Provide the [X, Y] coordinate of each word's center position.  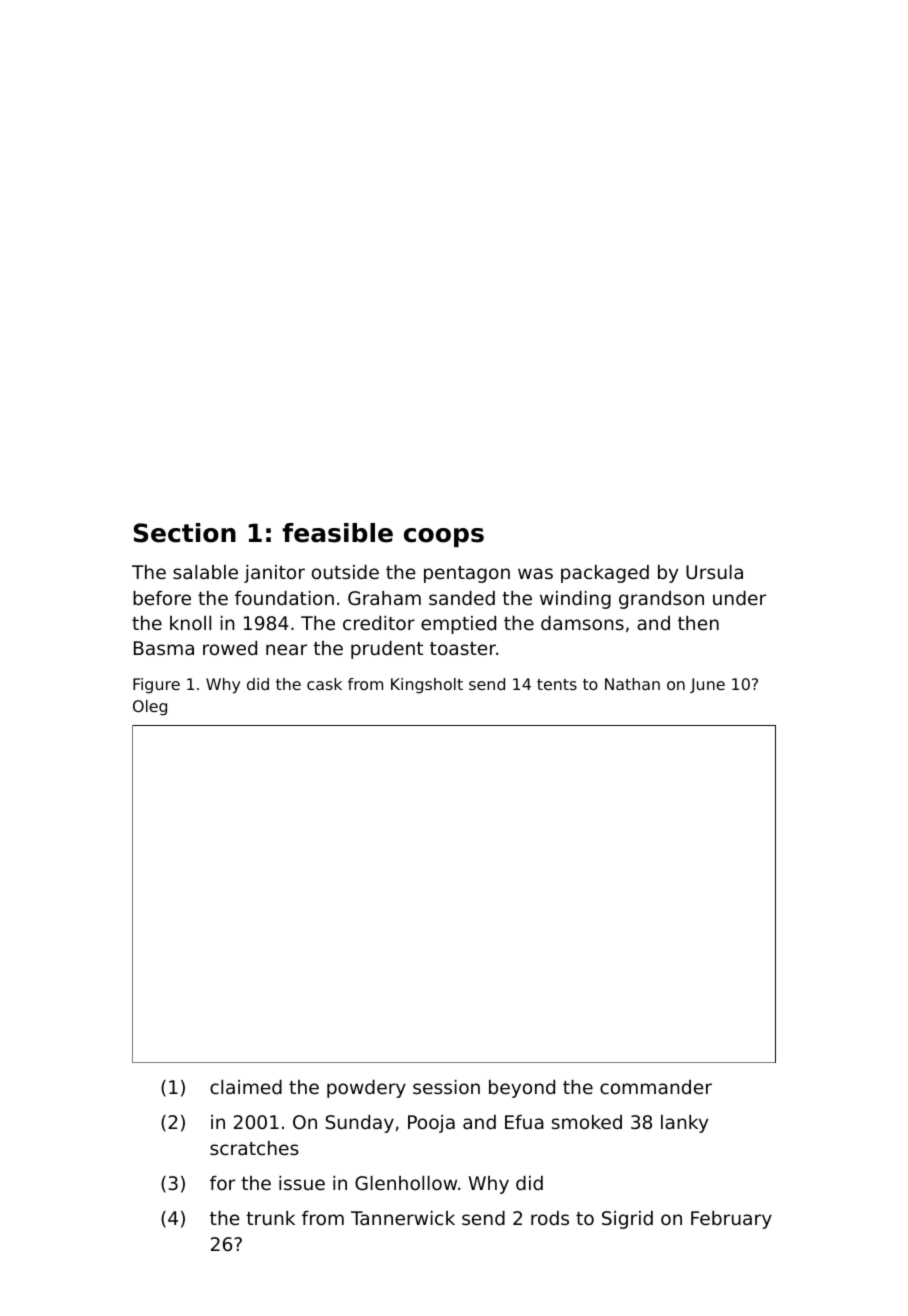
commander [656, 1087]
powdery [366, 1089]
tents [557, 684]
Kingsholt [427, 686]
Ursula [714, 572]
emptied [458, 625]
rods [550, 1218]
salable [205, 572]
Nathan [632, 684]
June [707, 685]
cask [324, 684]
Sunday [360, 1124]
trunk [270, 1218]
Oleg [150, 708]
